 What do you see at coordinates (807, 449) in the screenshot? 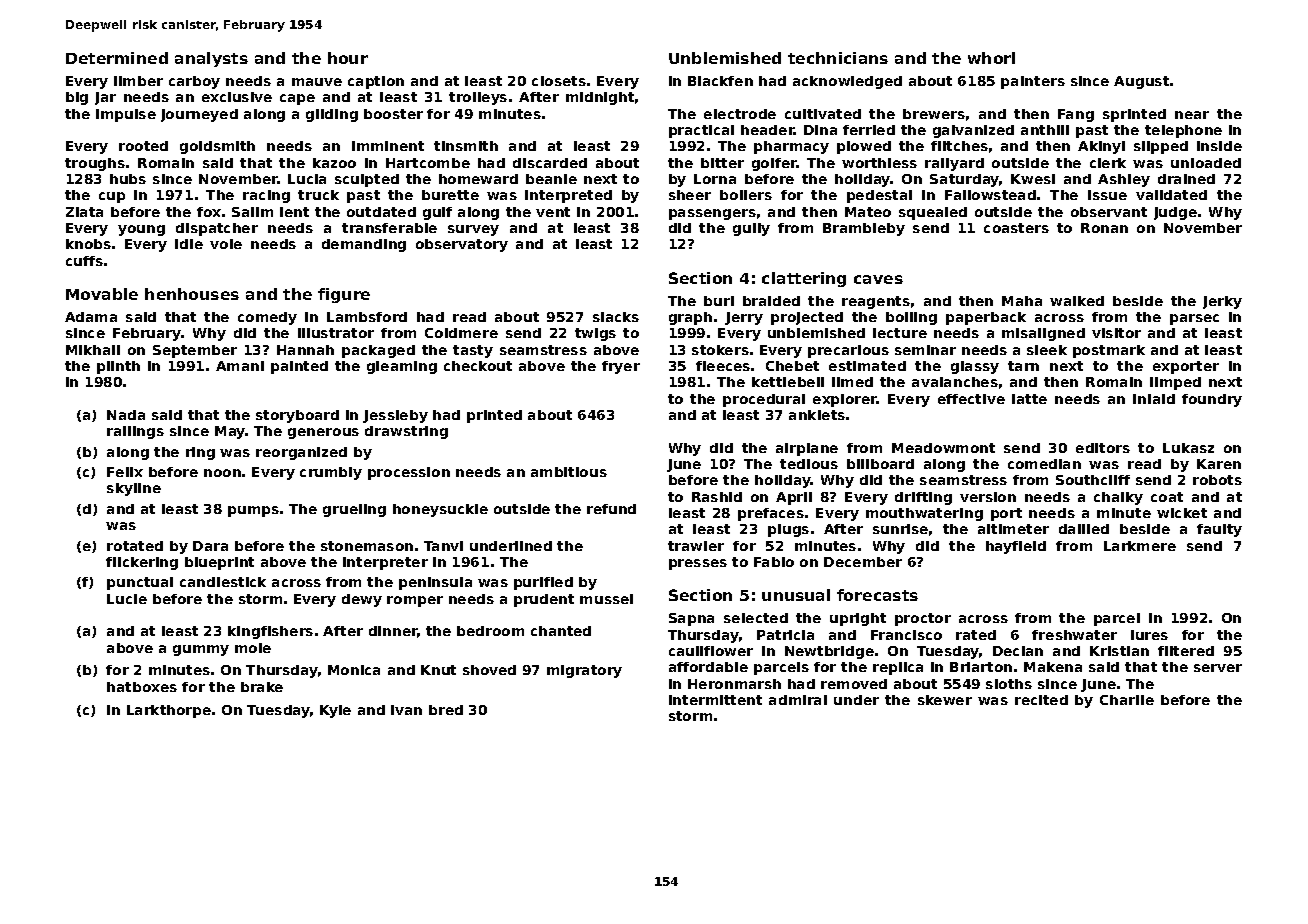
I see `airplane` at bounding box center [807, 449].
